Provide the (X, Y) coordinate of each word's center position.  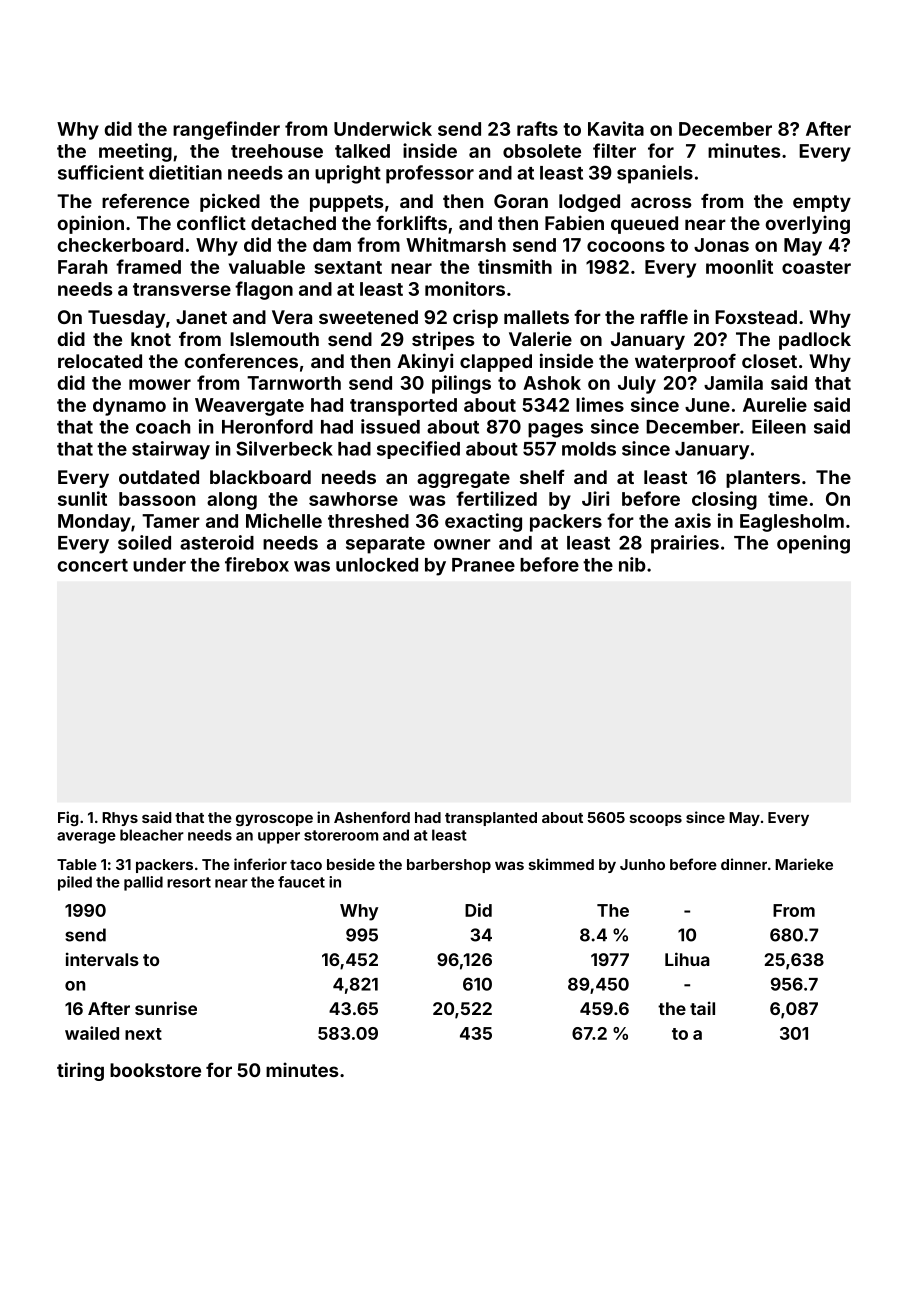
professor (430, 174)
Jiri (595, 498)
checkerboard (120, 245)
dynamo (129, 407)
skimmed (561, 864)
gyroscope (274, 820)
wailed (92, 1033)
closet (769, 361)
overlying (808, 224)
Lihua (687, 959)
